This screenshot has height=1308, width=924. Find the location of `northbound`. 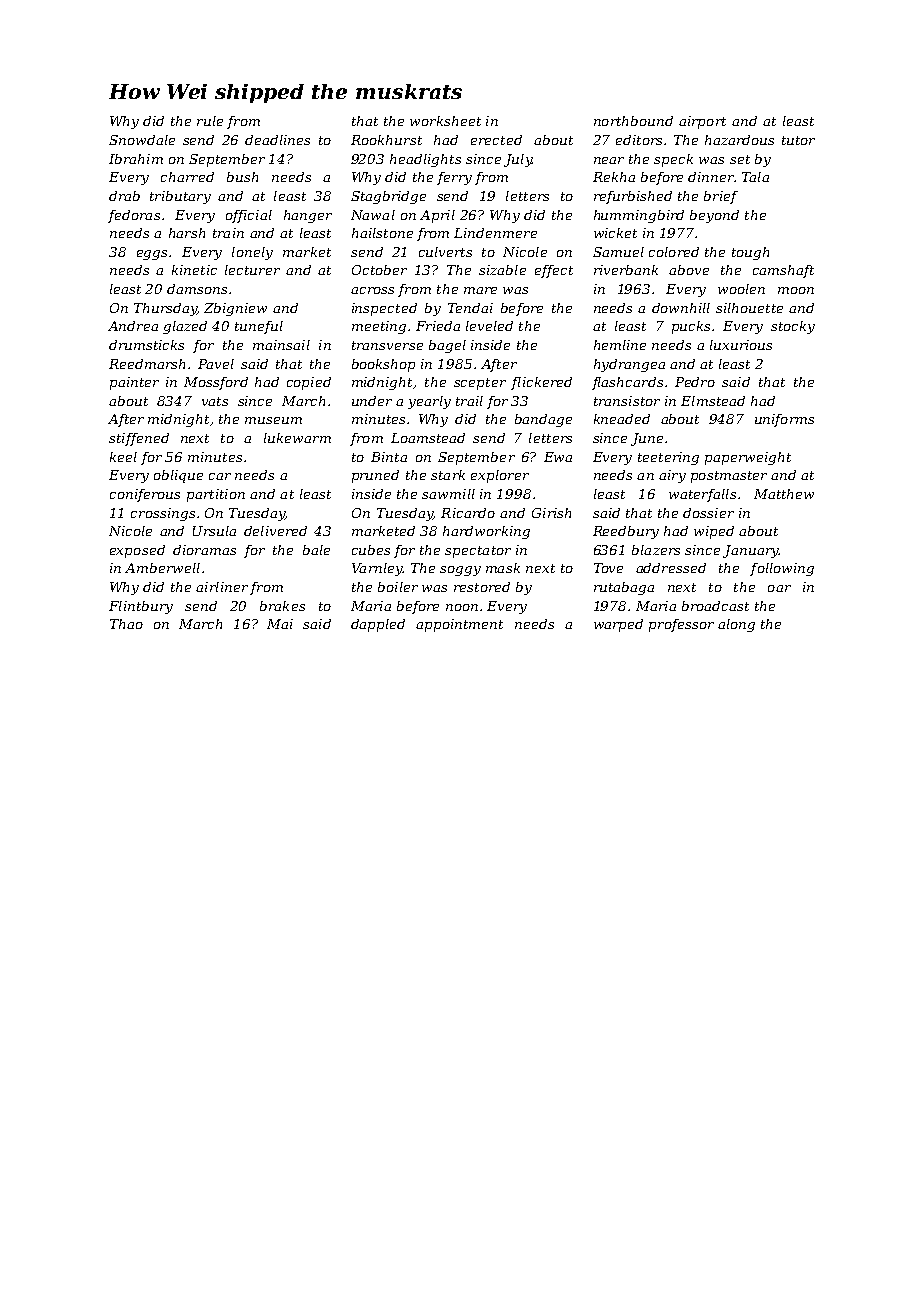

northbound is located at coordinates (633, 121).
